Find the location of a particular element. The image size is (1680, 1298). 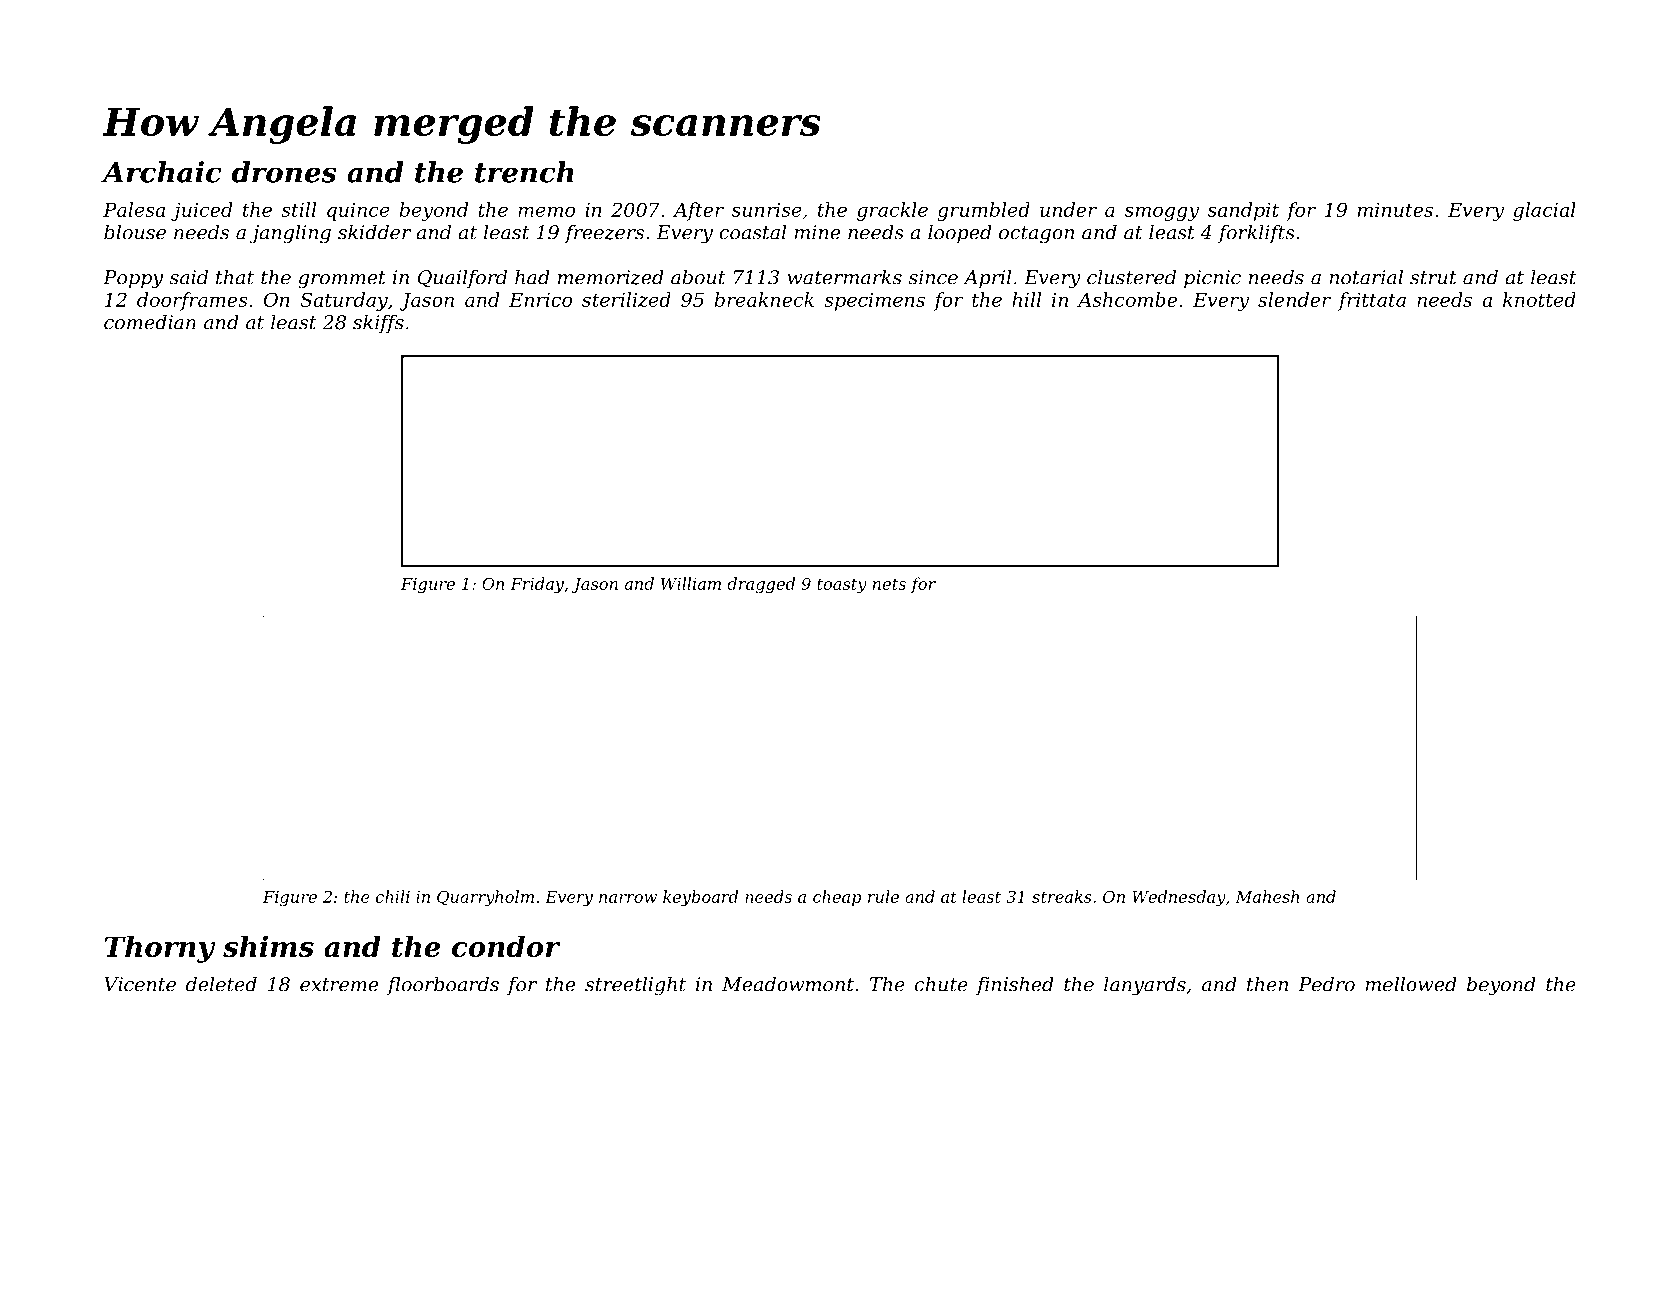

chili is located at coordinates (393, 896).
